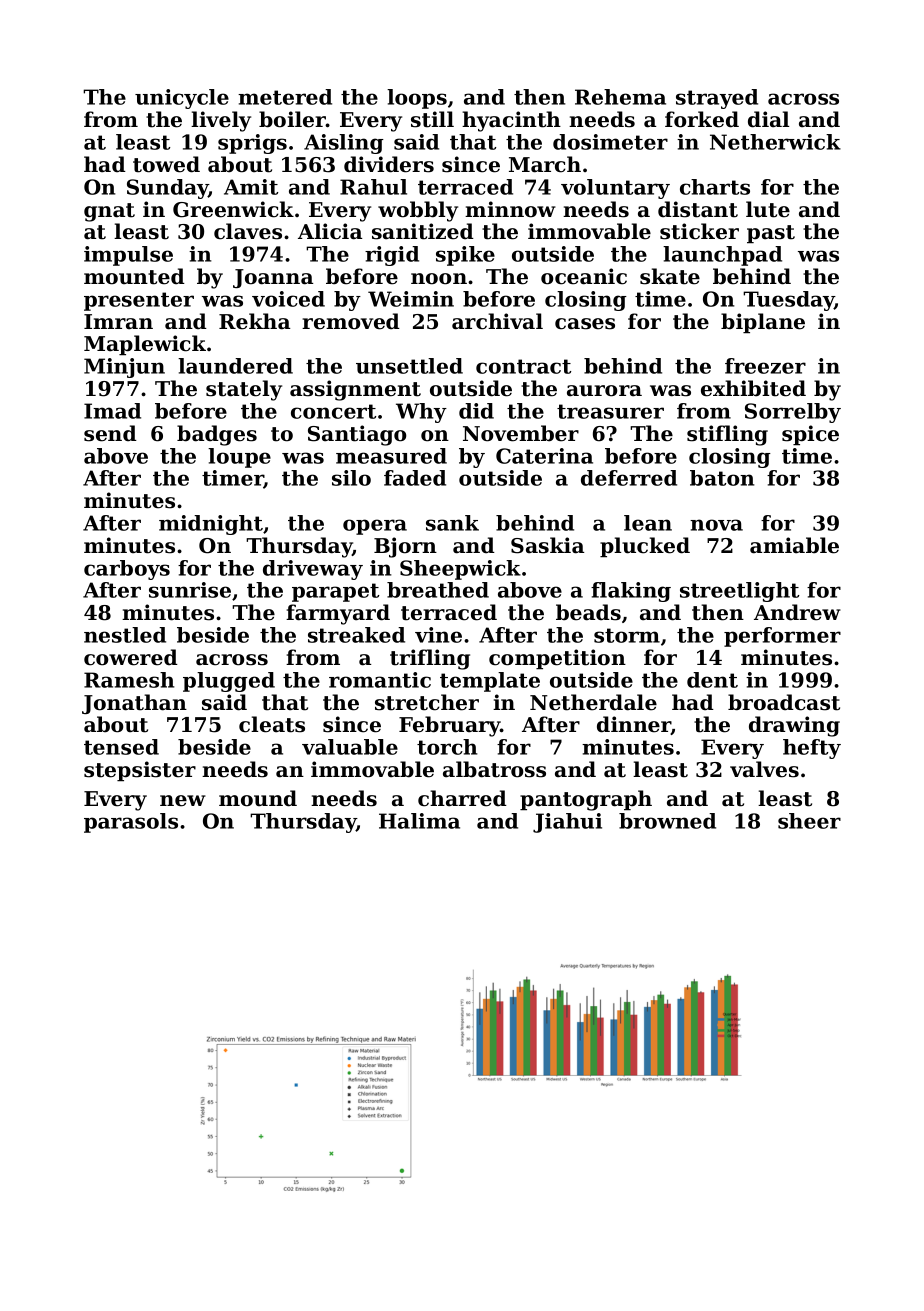  Describe the element at coordinates (584, 276) in the page. I see `oceanic` at that location.
